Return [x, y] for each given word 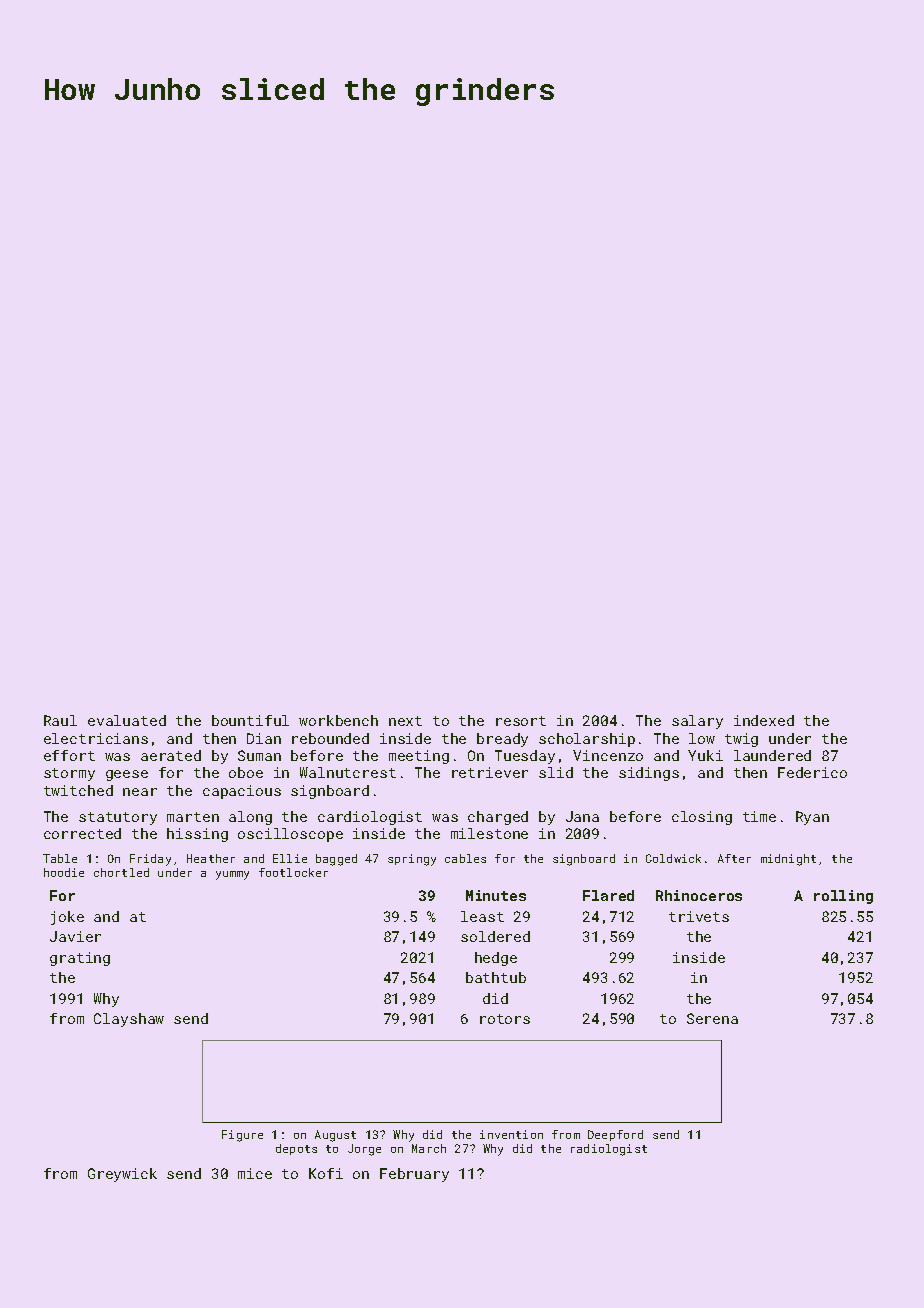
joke [67, 918]
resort [521, 721]
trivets [699, 916]
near [140, 792]
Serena [712, 1018]
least [482, 916]
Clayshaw [129, 1020]
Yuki [705, 755]
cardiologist [370, 818]
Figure [242, 1136]
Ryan [812, 818]
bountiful [250, 720]
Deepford [615, 1135]
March [429, 1148]
